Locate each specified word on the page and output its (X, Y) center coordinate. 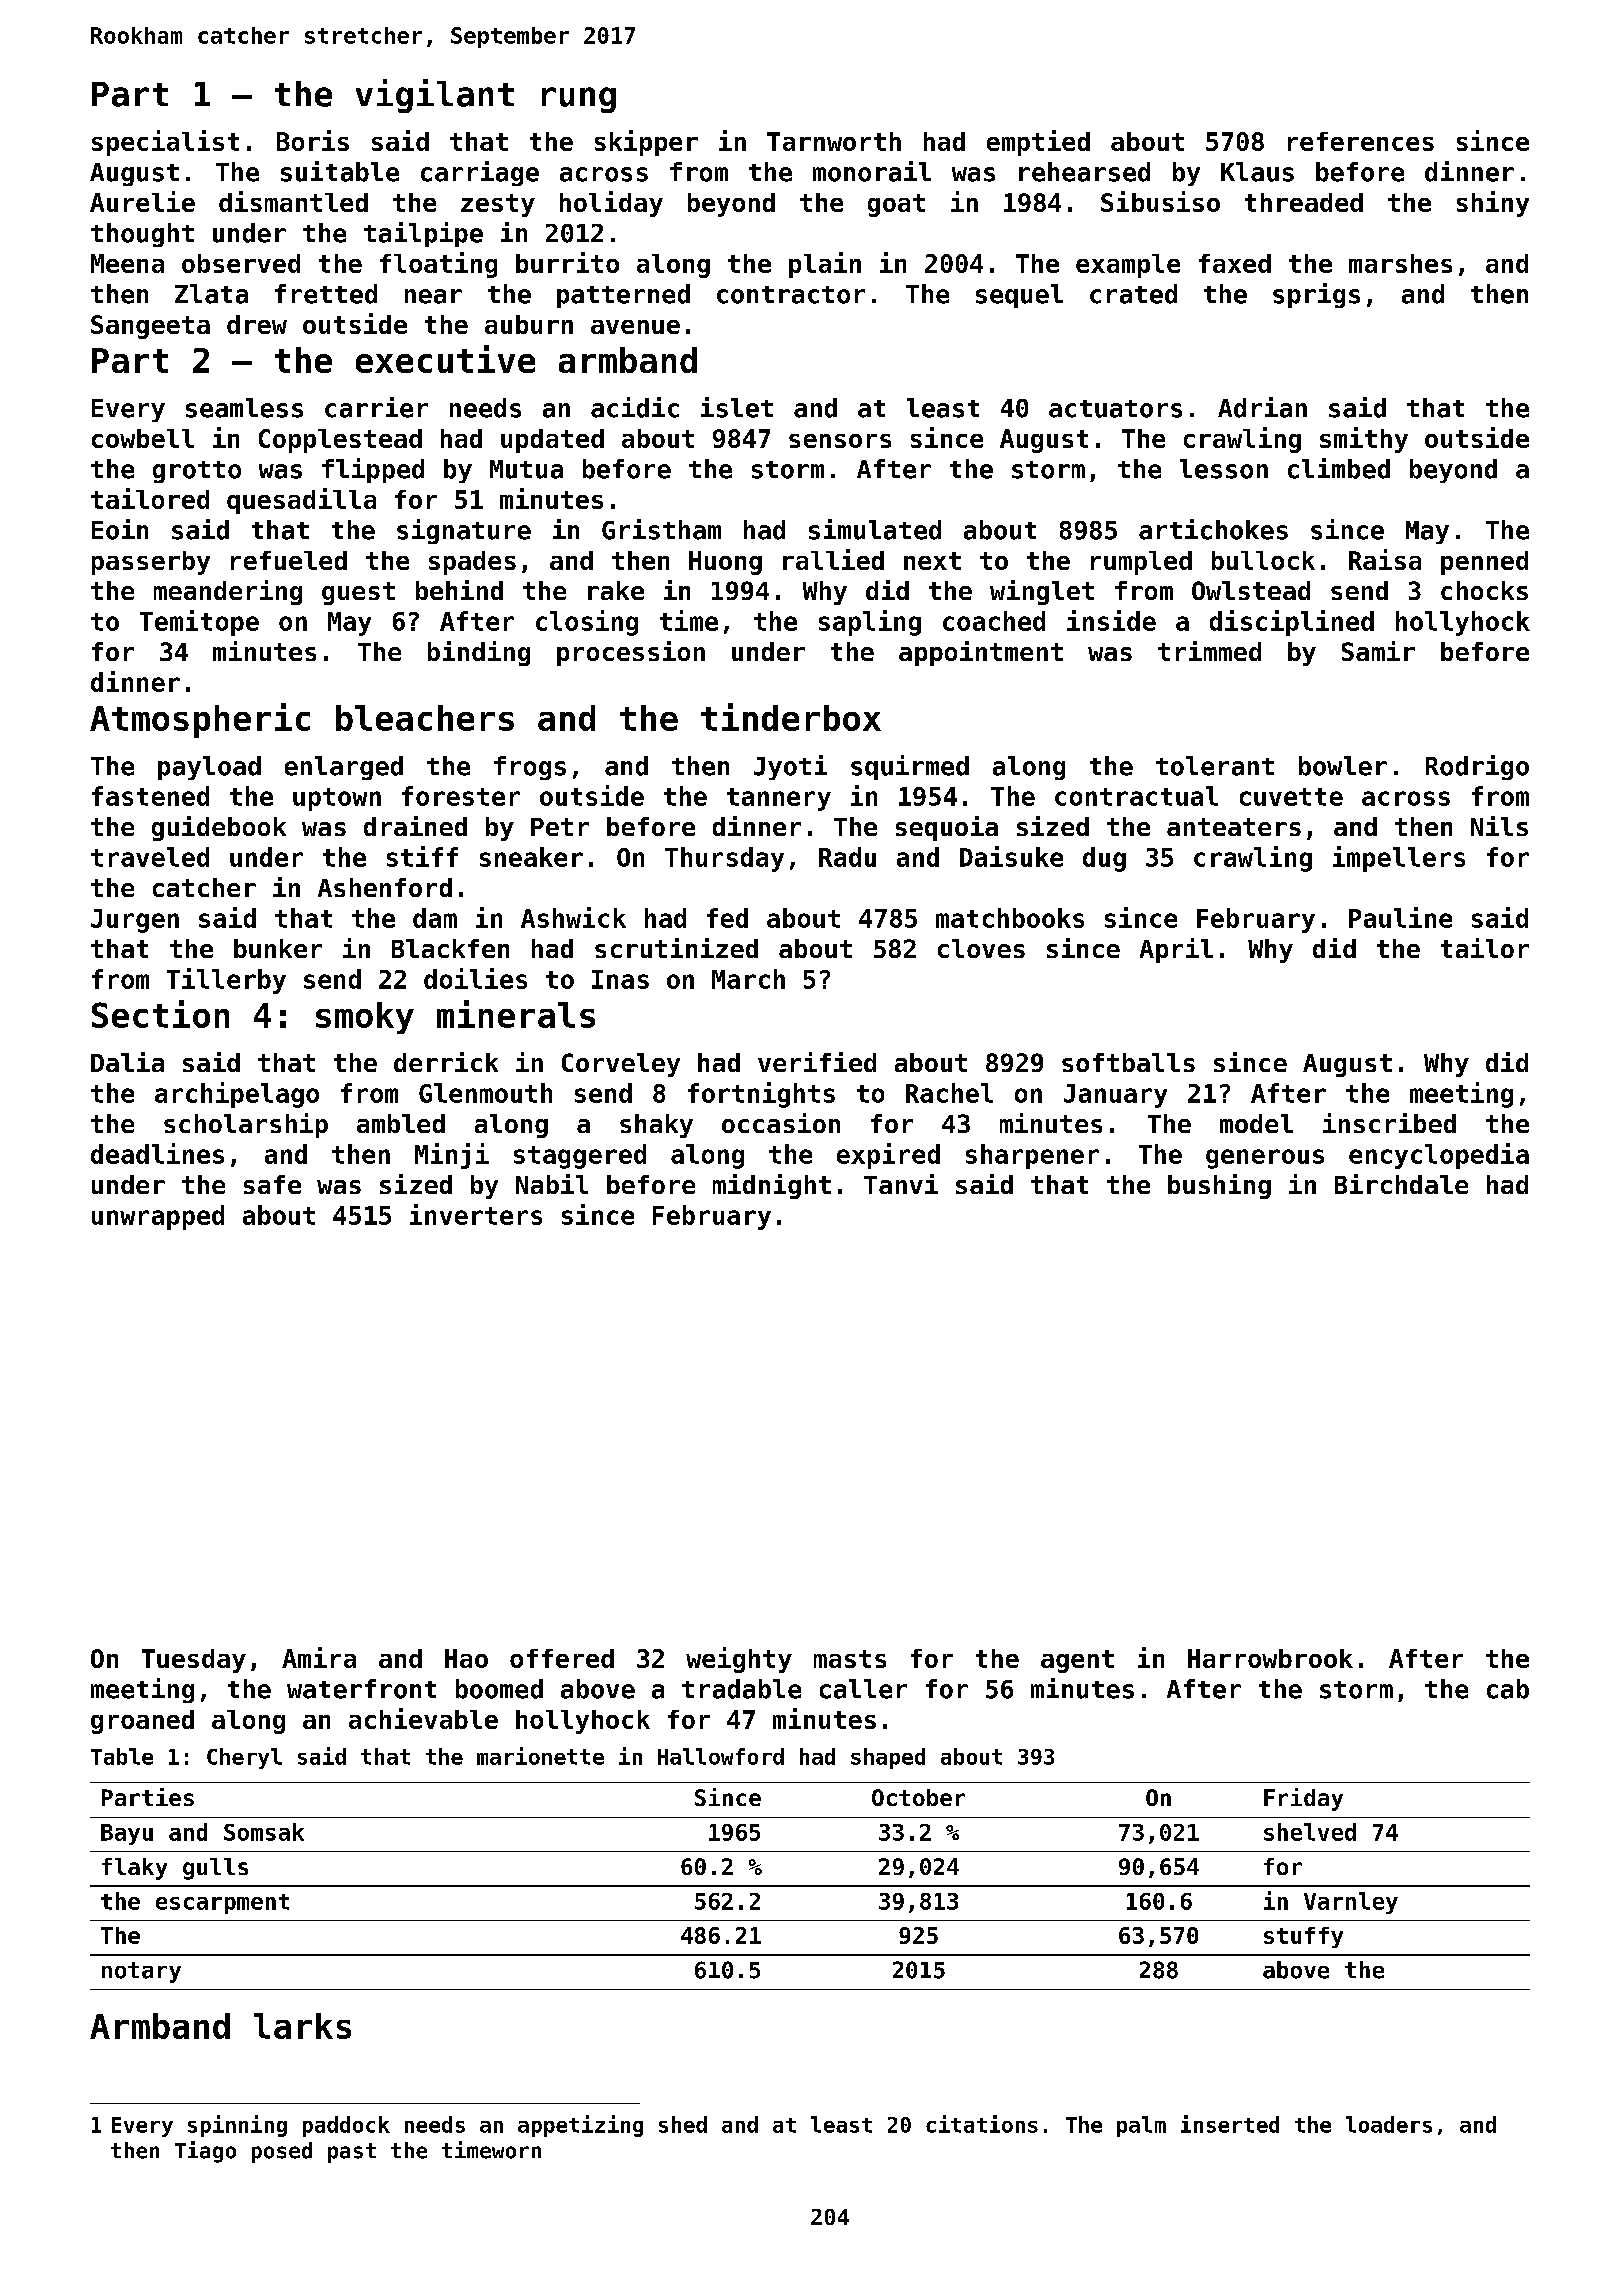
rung (579, 100)
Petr (560, 827)
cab (1508, 1689)
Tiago (205, 2152)
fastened (150, 796)
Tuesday (194, 1661)
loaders (1389, 2124)
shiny (1493, 204)
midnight (772, 1186)
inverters (476, 1214)
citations (982, 2124)
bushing (1219, 1186)
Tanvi (901, 1184)
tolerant (1215, 766)
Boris (313, 140)
